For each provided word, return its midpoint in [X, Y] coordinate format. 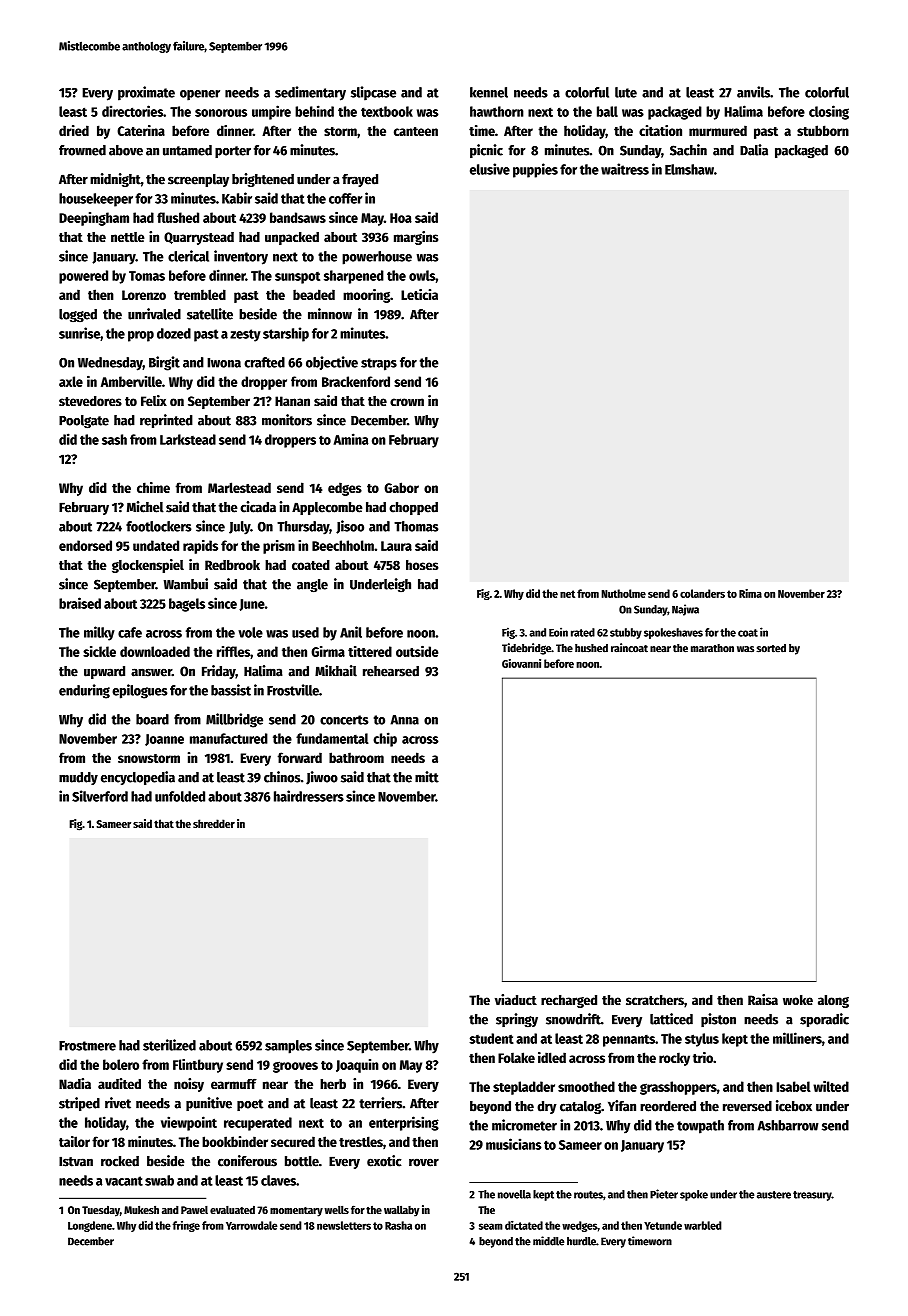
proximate [146, 93]
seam [491, 1226]
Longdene [90, 1226]
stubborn [823, 130]
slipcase [373, 93]
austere [774, 1195]
